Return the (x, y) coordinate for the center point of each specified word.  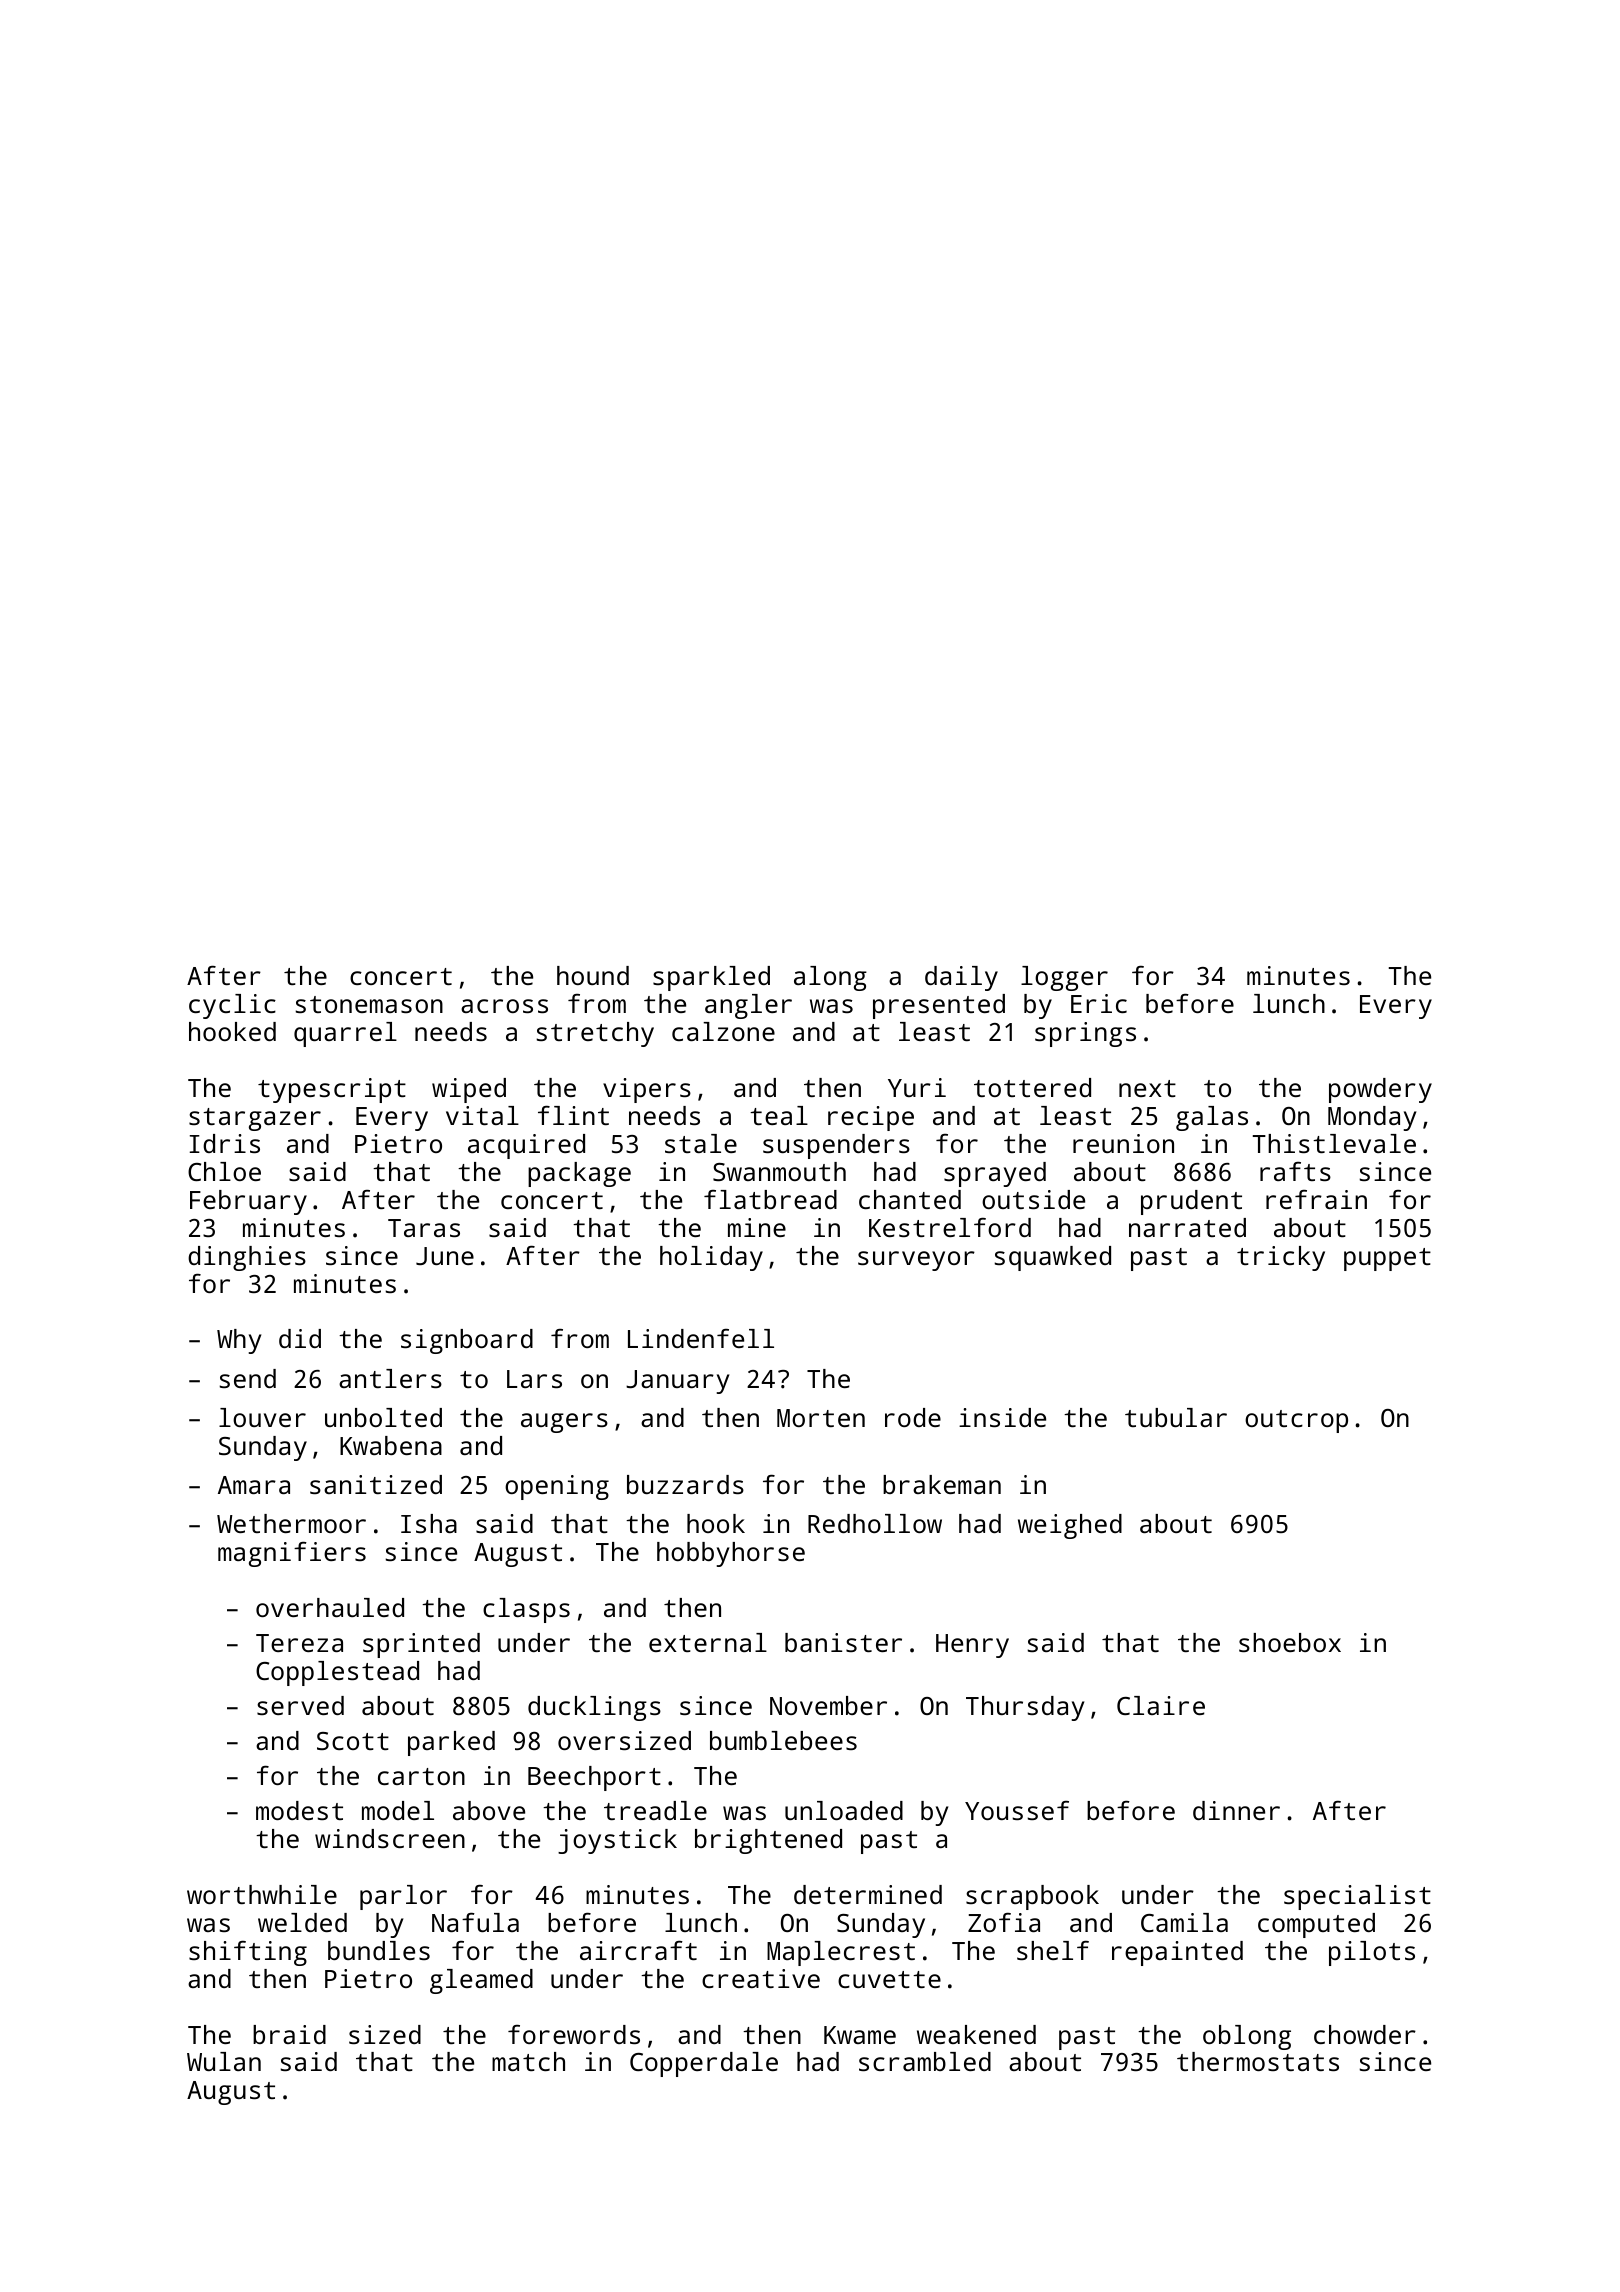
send (247, 1378)
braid (289, 2034)
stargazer (255, 1119)
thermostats (1258, 2061)
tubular (1176, 1417)
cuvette (889, 1979)
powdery (1380, 1090)
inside (1002, 1417)
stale (701, 1143)
